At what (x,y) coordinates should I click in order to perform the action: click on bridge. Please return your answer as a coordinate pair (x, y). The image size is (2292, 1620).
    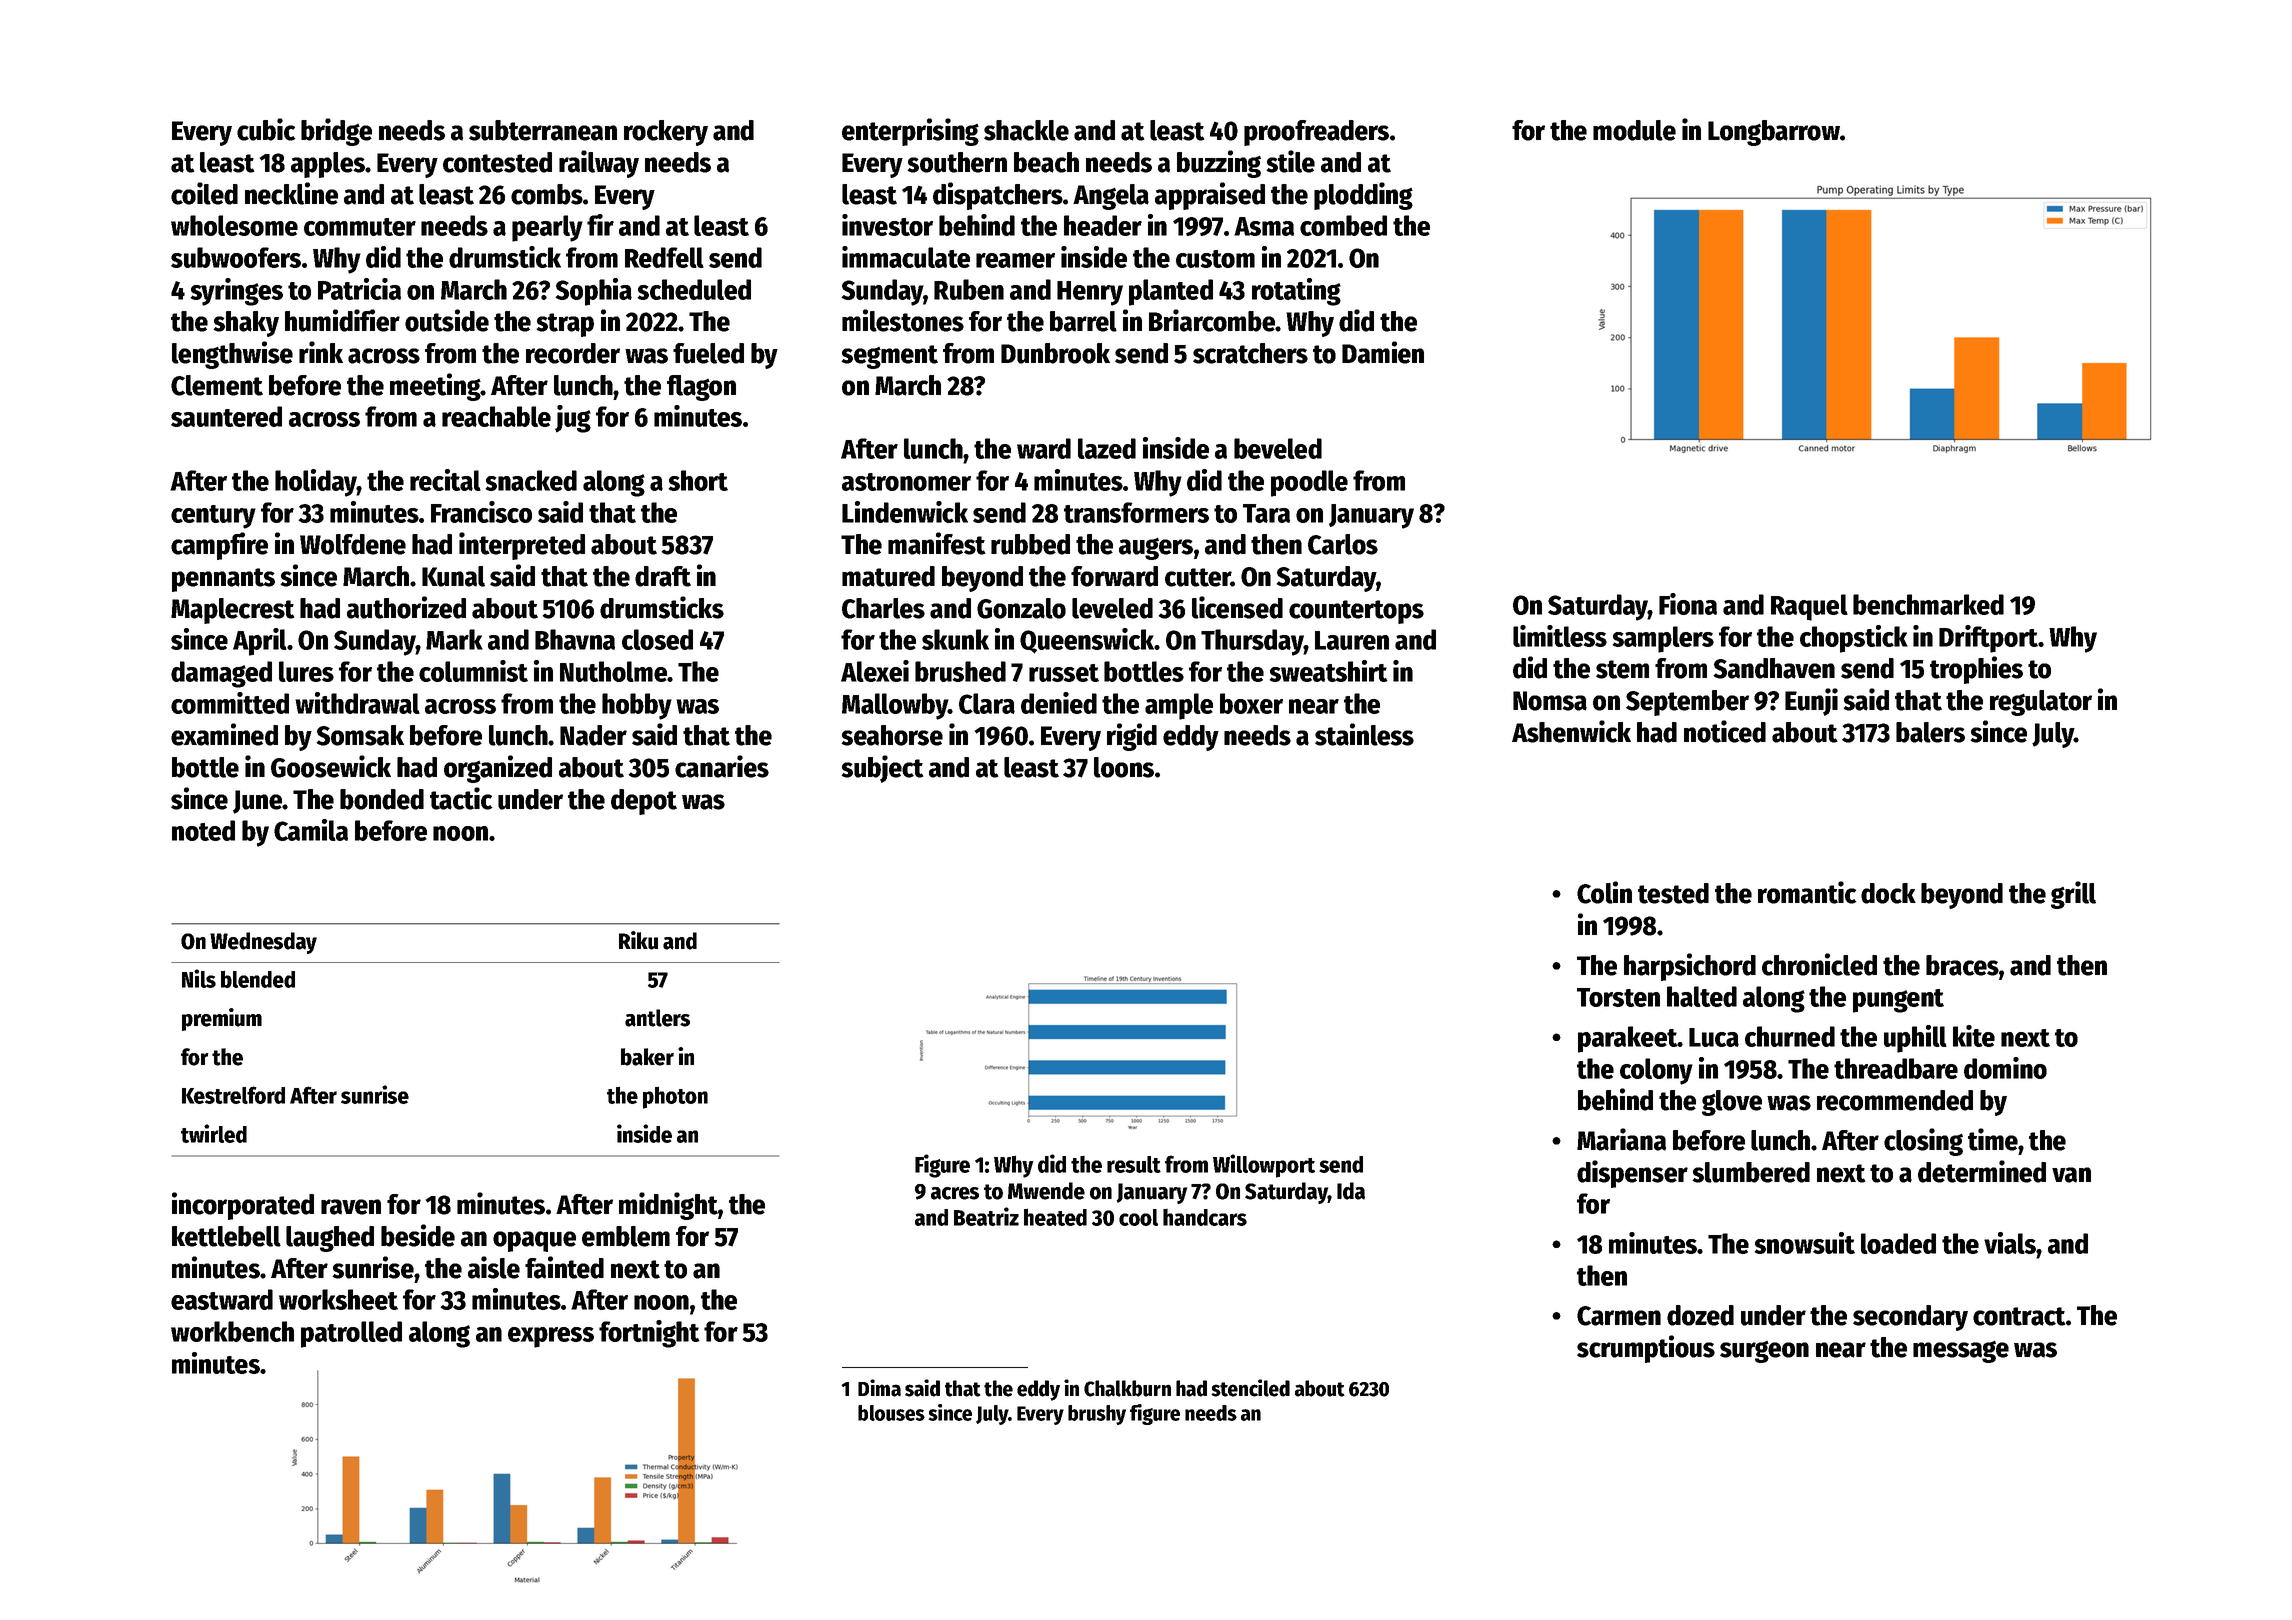
    Looking at the image, I should click on (336, 132).
